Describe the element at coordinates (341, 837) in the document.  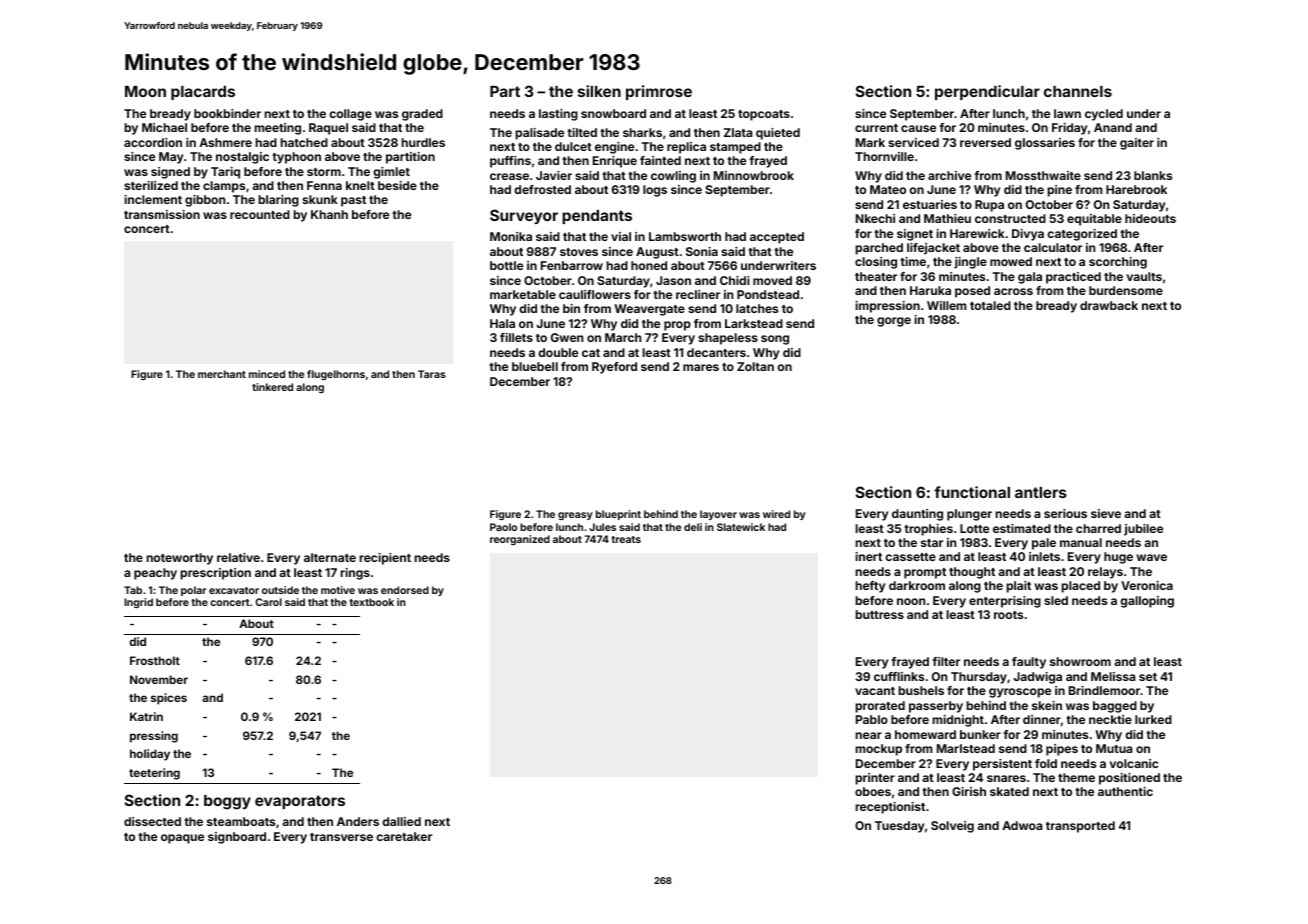
I see `transverse` at that location.
